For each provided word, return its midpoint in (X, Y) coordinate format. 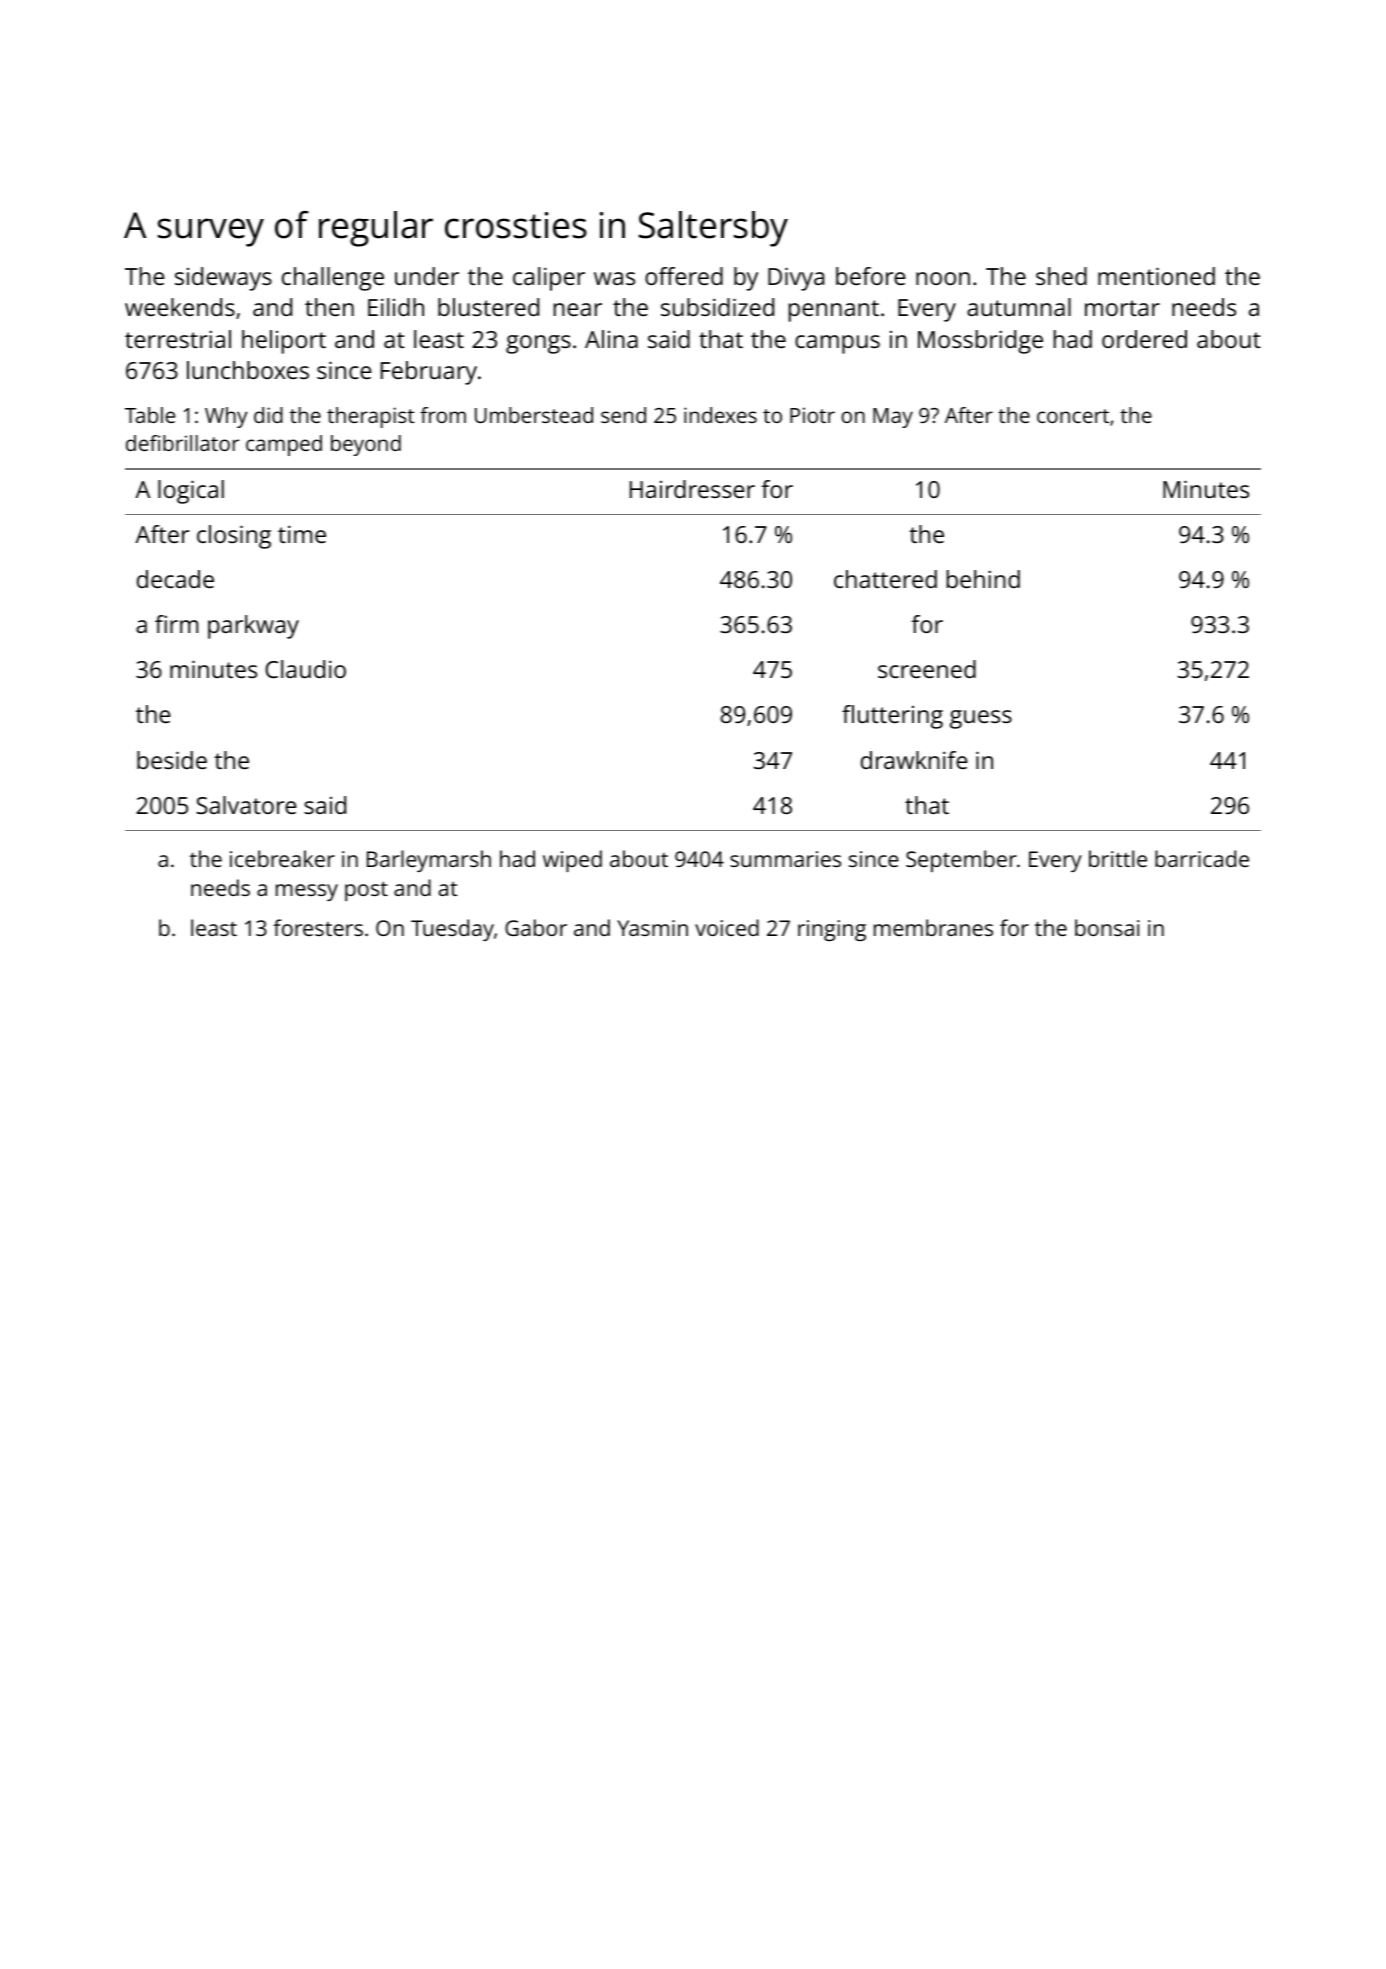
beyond (366, 445)
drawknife (914, 760)
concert (1073, 416)
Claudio (305, 669)
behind (983, 579)
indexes (720, 415)
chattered (885, 579)
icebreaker (282, 858)
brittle (1118, 858)
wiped (572, 861)
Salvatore (246, 805)
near (578, 309)
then (329, 307)
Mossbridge (980, 342)
